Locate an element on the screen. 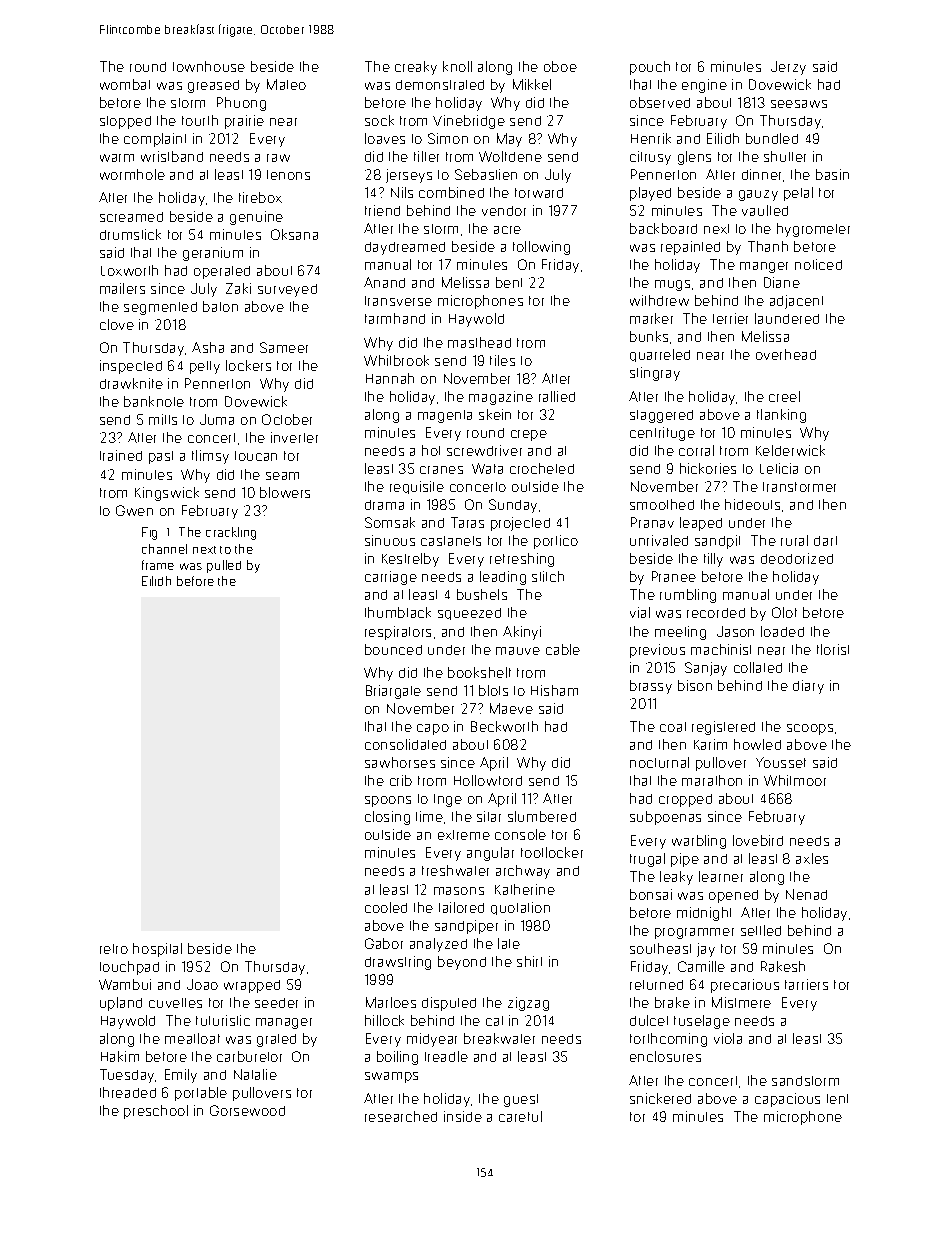 The height and width of the screenshot is (1233, 952). spoons is located at coordinates (388, 801).
